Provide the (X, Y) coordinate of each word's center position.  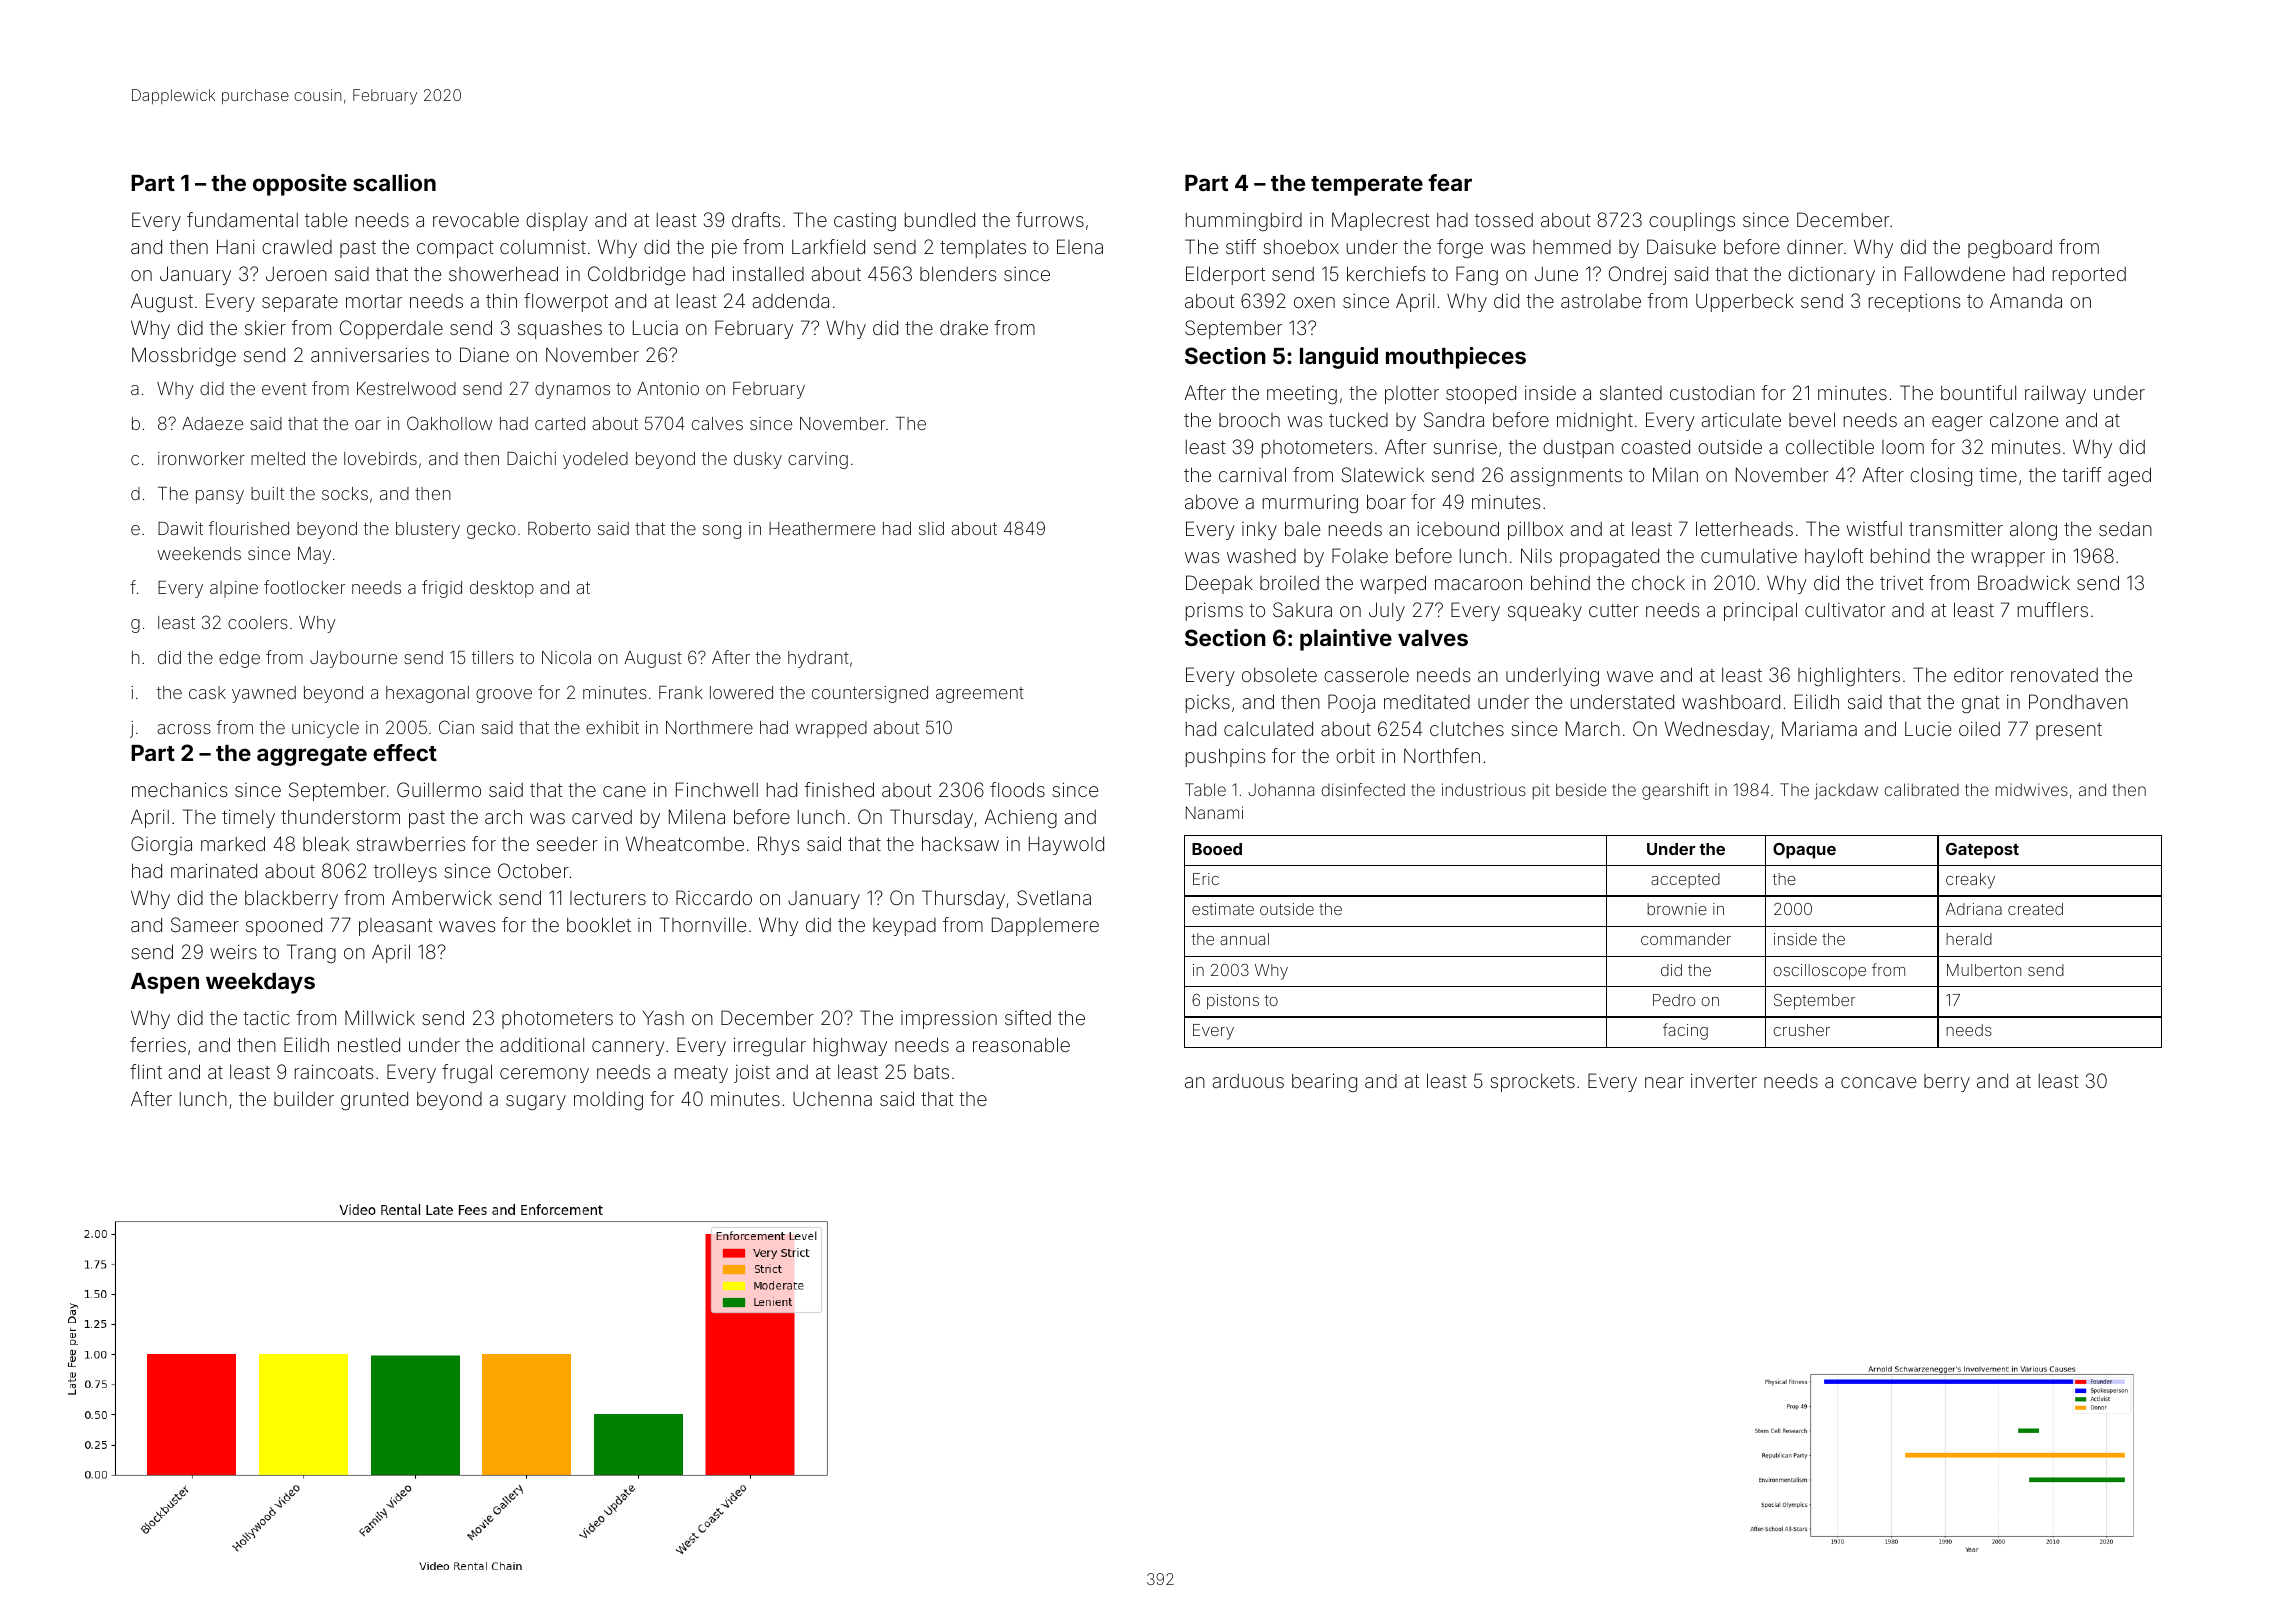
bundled (940, 219)
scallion (394, 182)
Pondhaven (2078, 701)
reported (2089, 276)
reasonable (1021, 1044)
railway (2055, 394)
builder (304, 1098)
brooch (1249, 420)
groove (504, 696)
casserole (1366, 674)
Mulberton (1984, 970)
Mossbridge (184, 356)
